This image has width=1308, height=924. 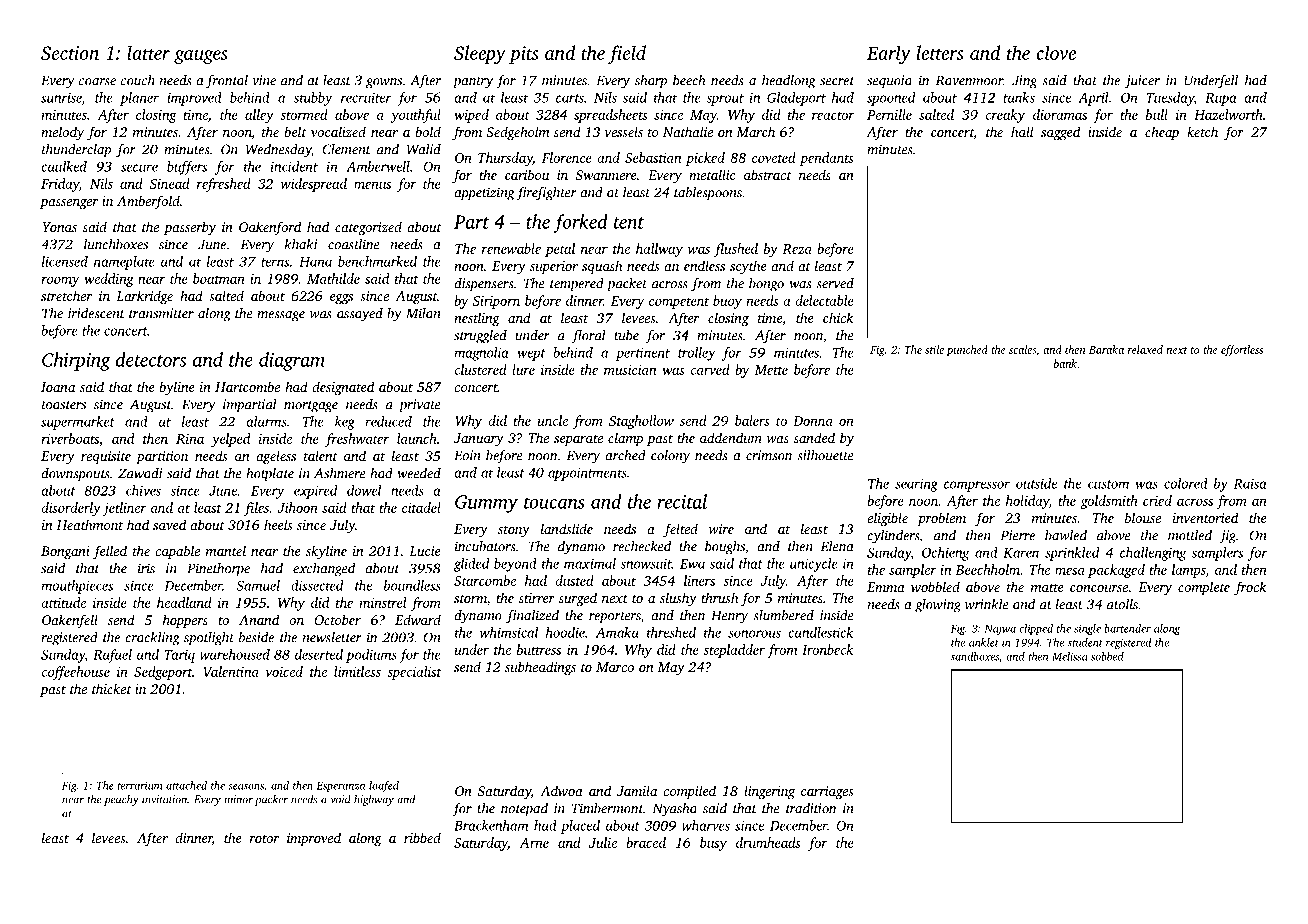 I want to click on candlestick, so click(x=820, y=632).
